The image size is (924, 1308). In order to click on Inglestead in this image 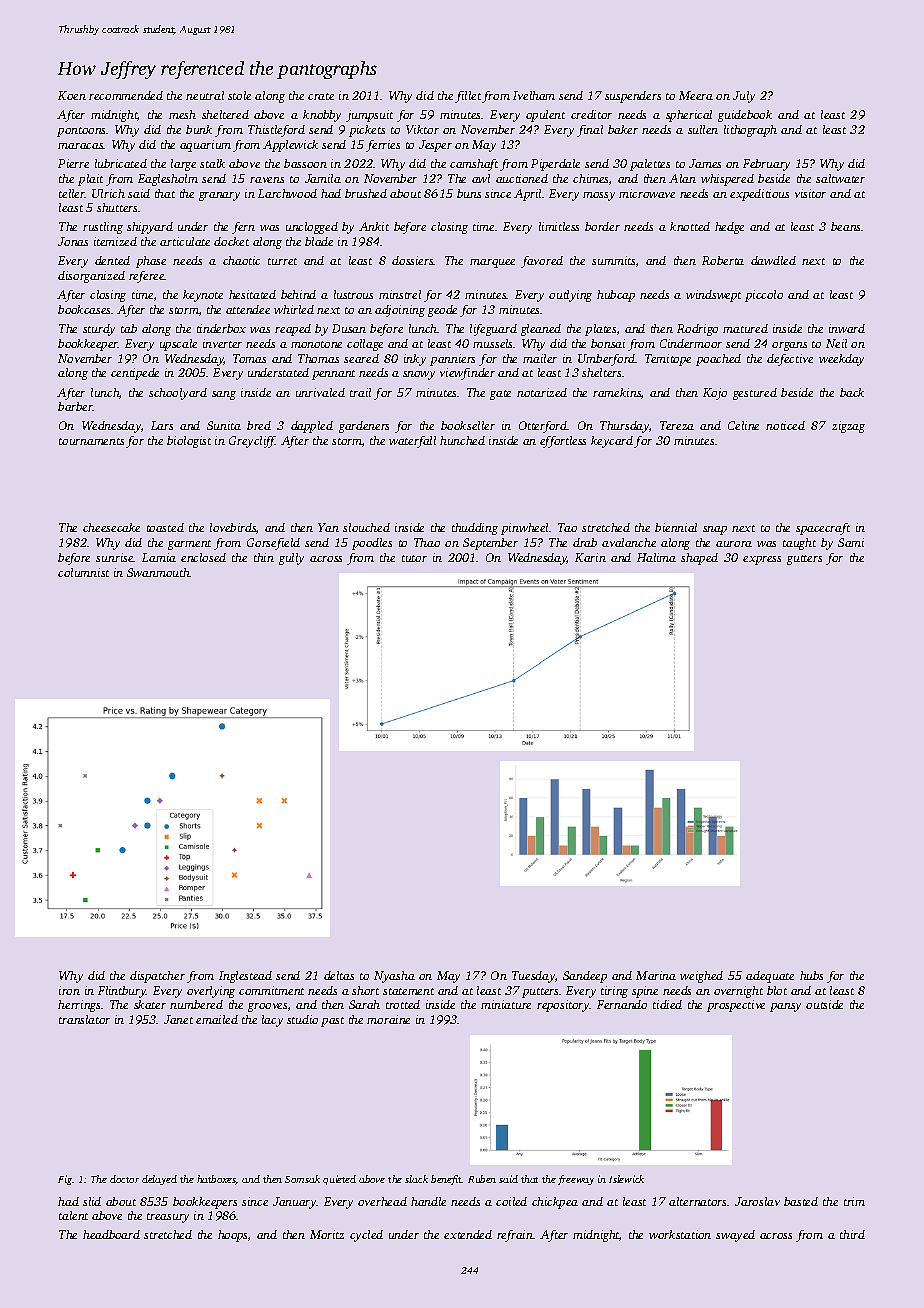, I will do `click(245, 977)`.
